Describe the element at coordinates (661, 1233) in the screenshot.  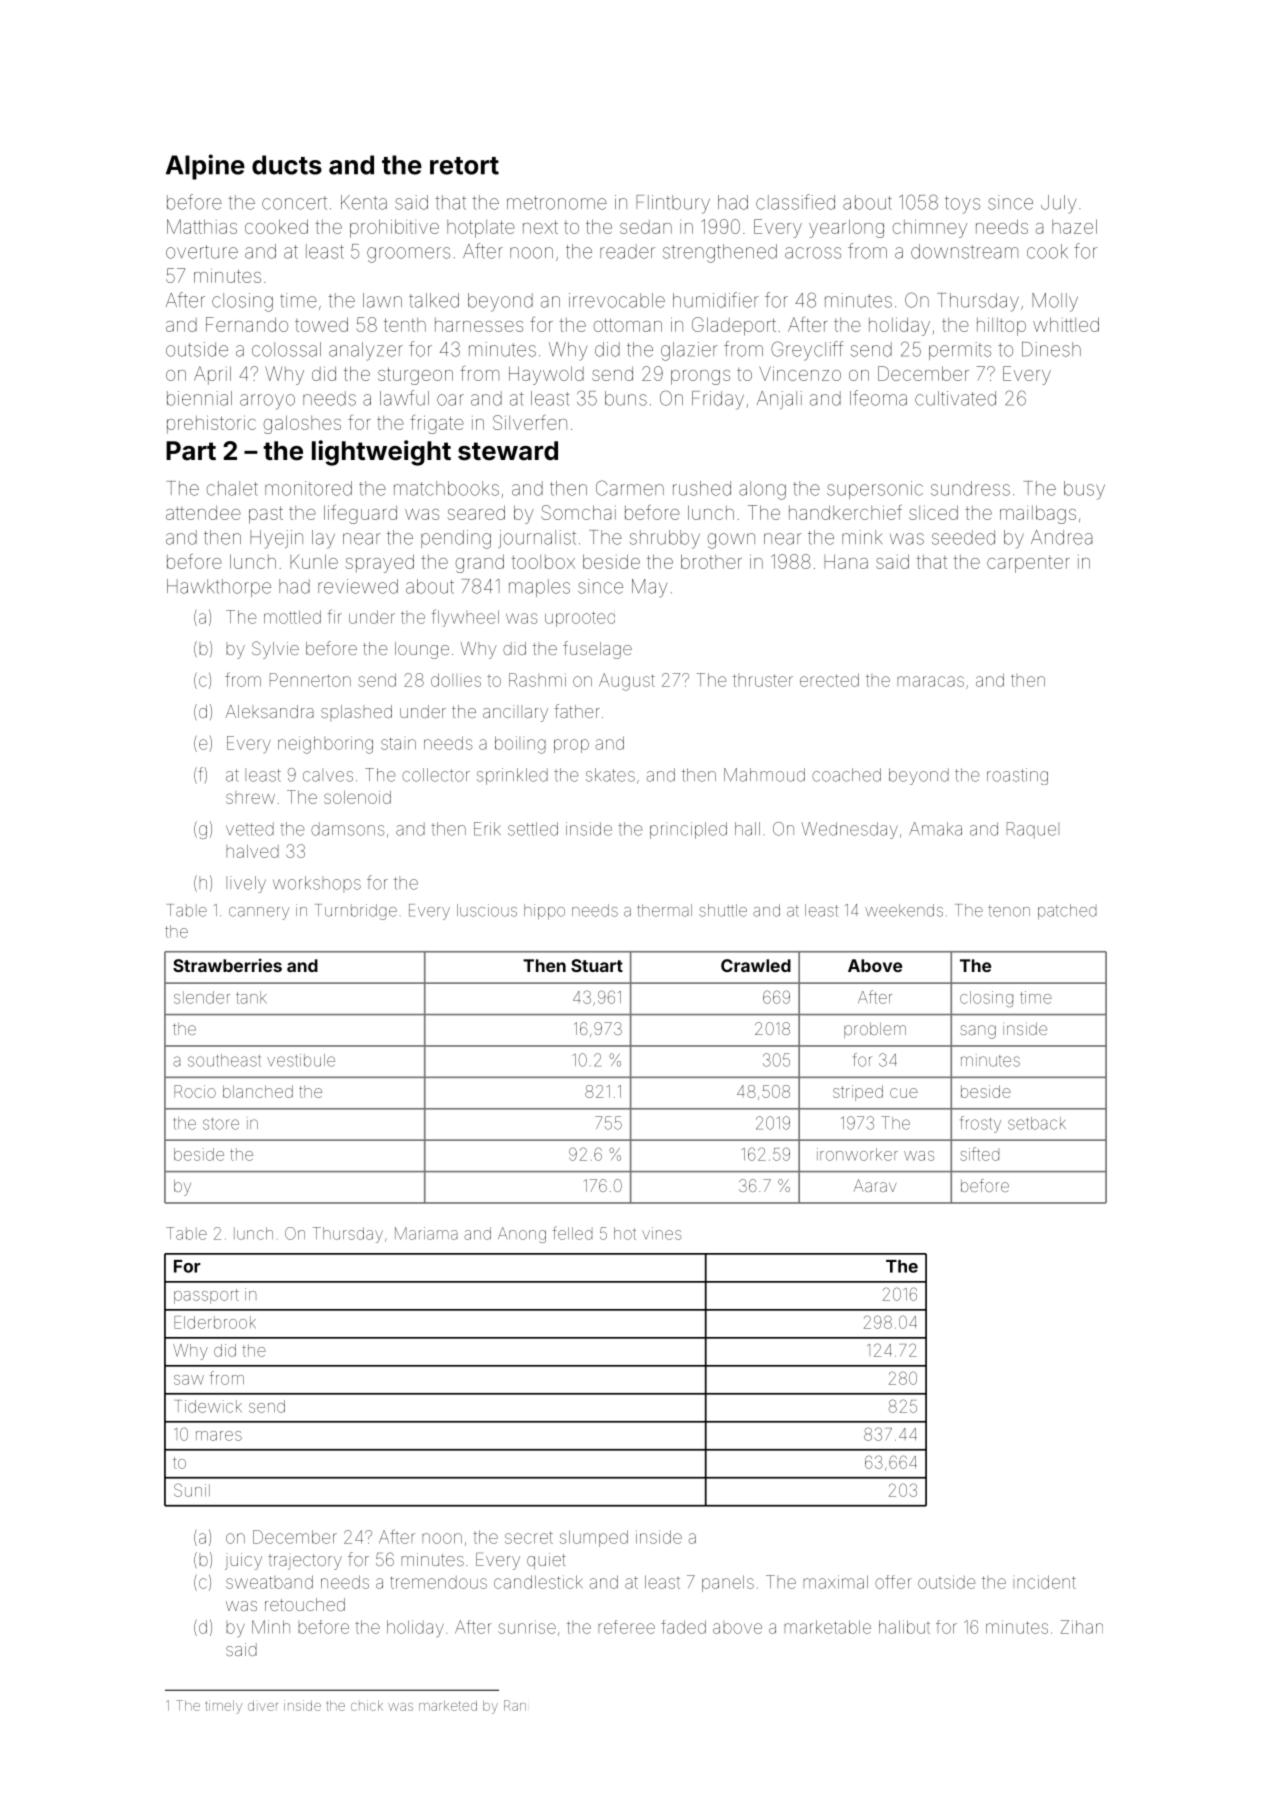
I see `vines` at that location.
